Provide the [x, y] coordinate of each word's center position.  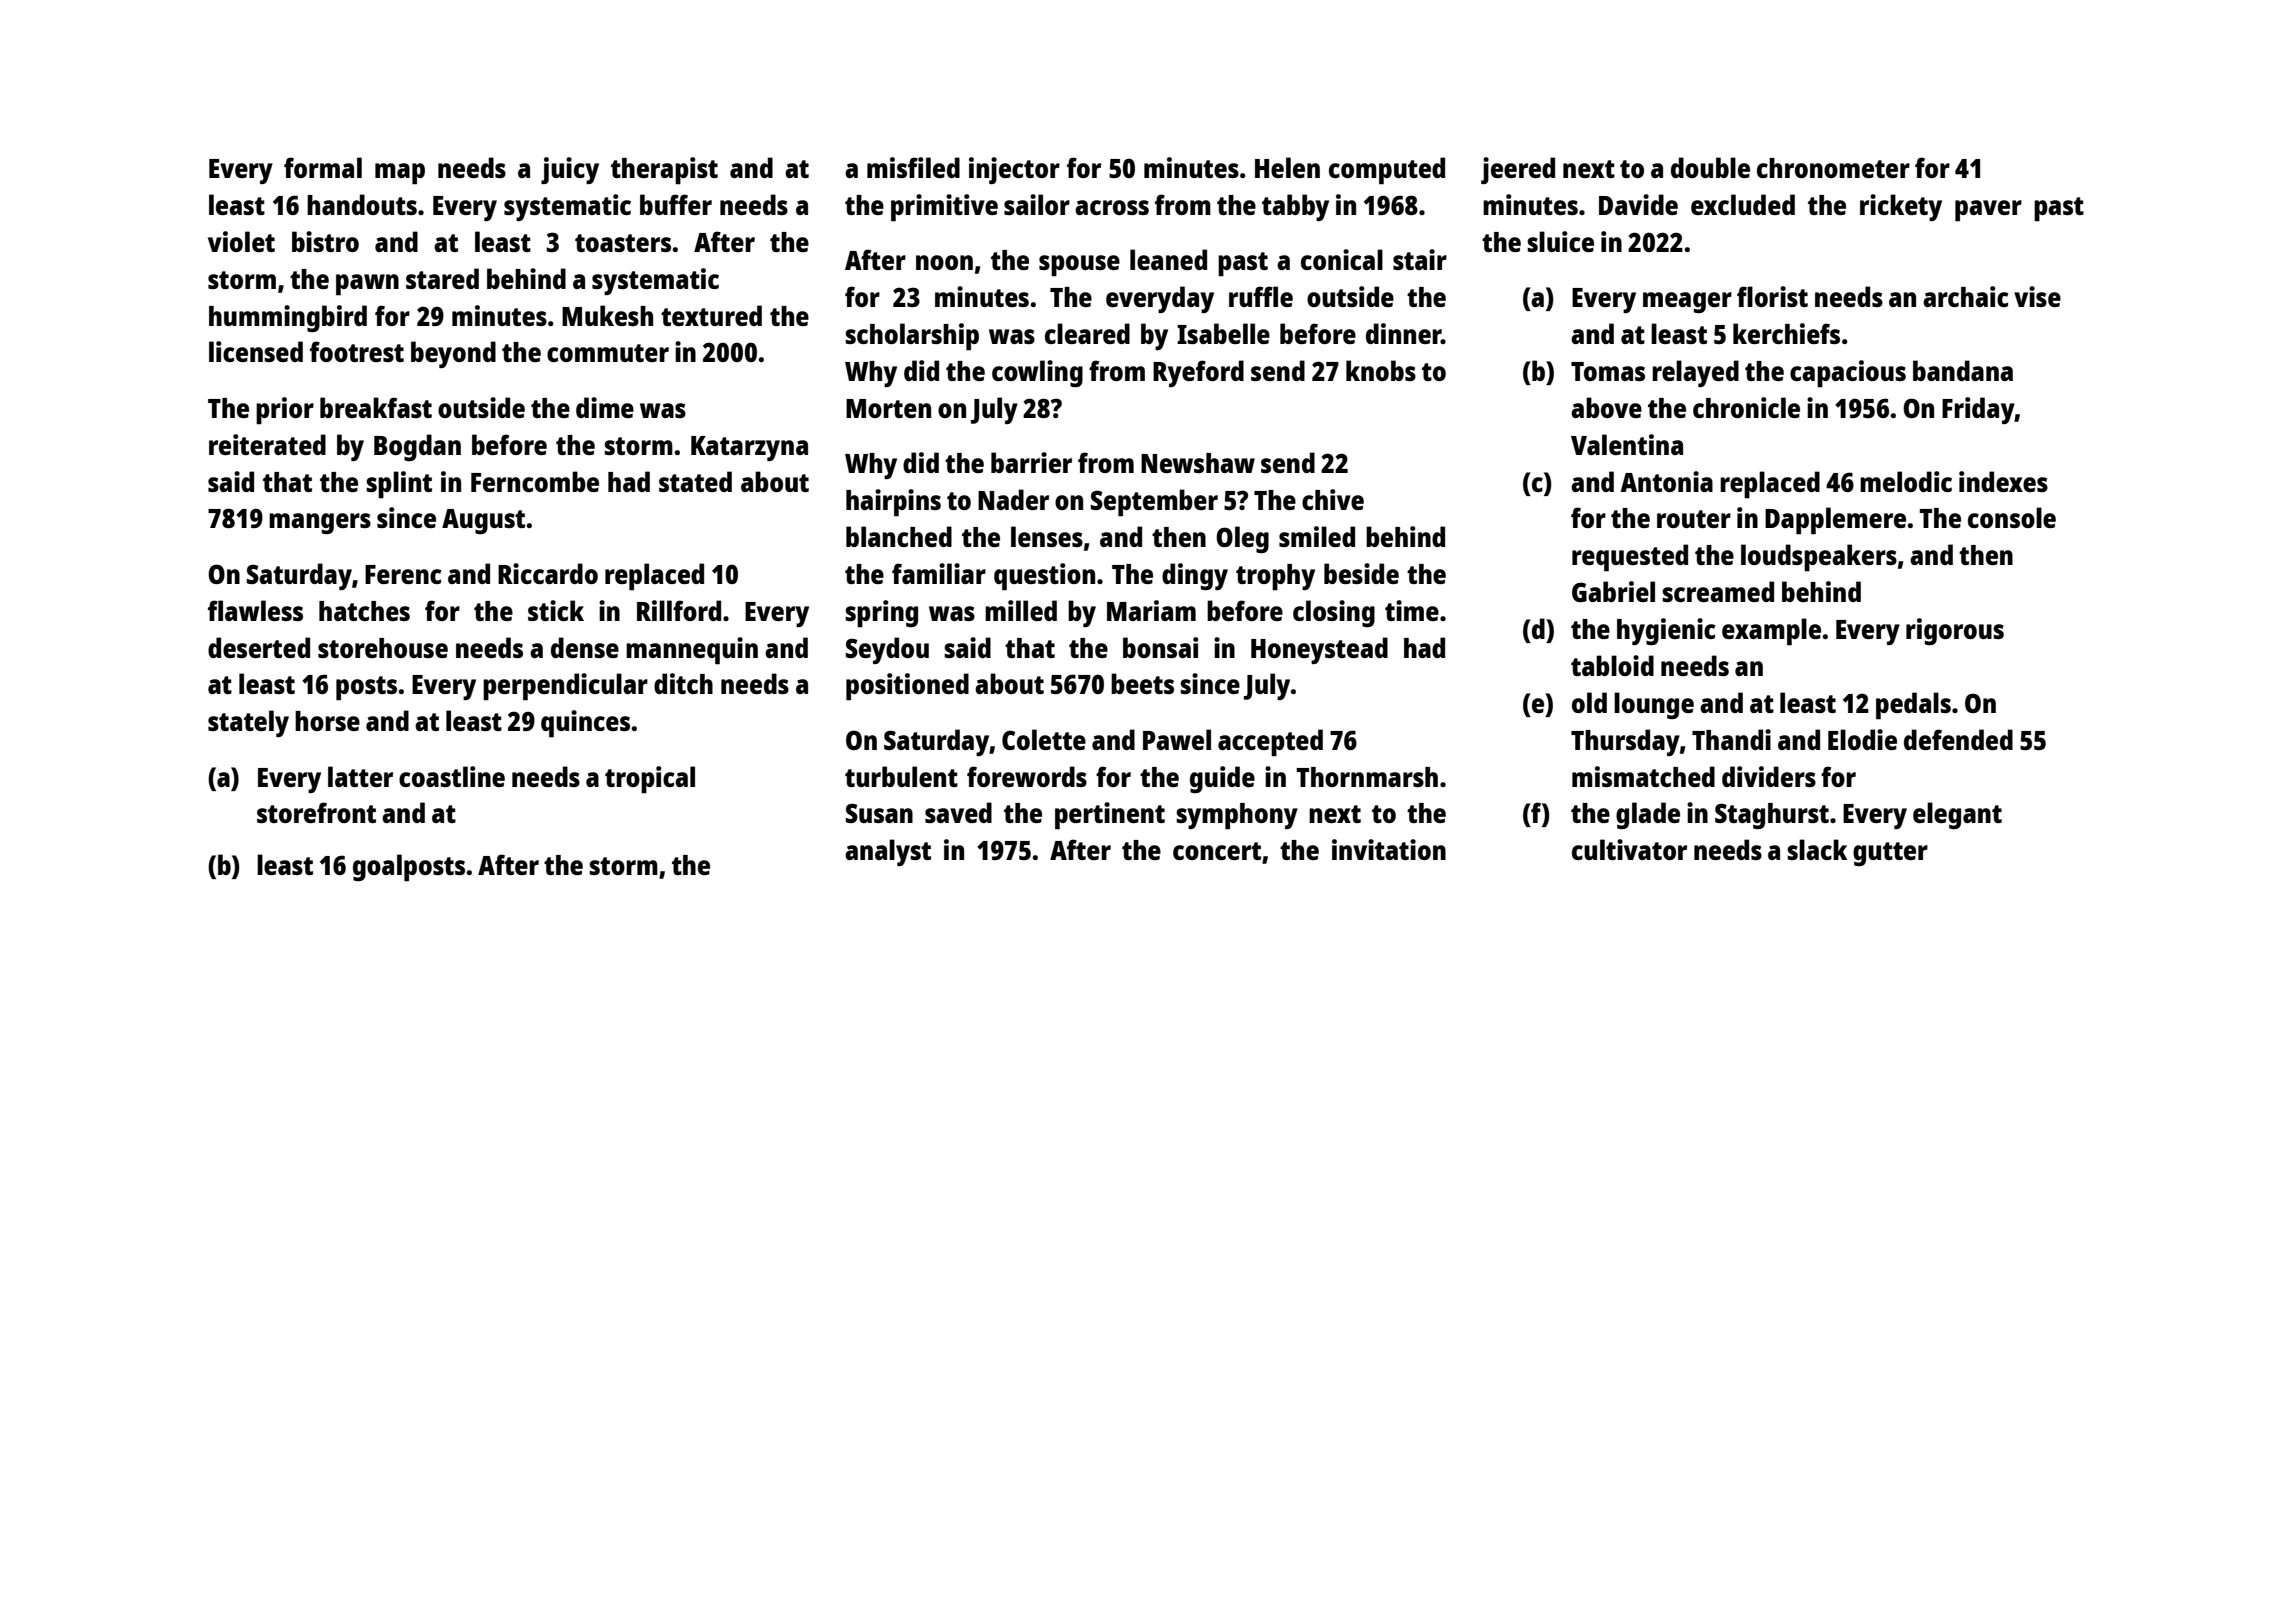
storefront [316, 812]
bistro [325, 241]
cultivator [1629, 849]
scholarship [912, 337]
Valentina [1627, 444]
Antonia [1666, 481]
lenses [1047, 536]
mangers [320, 523]
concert [1217, 851]
